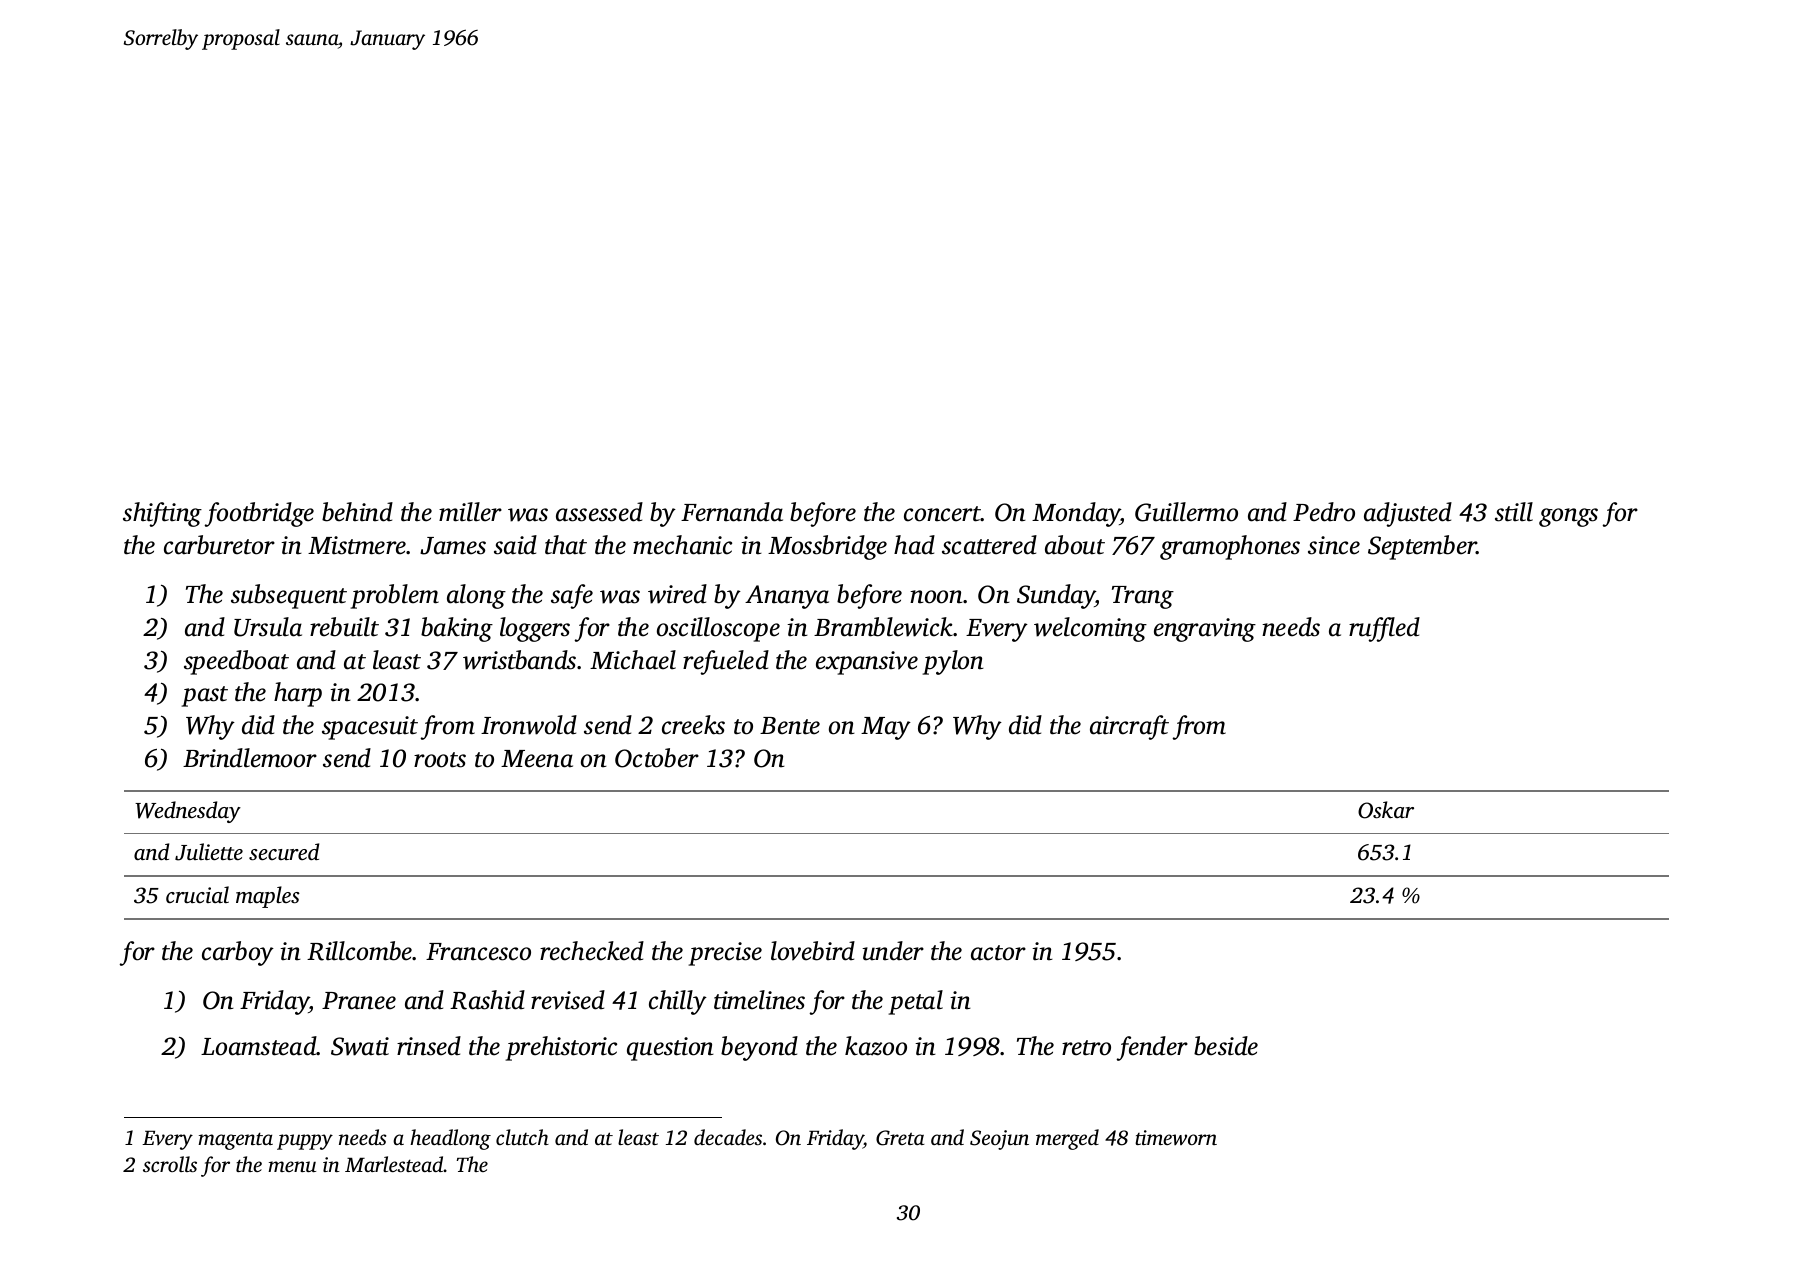 The width and height of the image is (1793, 1268). Describe the element at coordinates (236, 662) in the image. I see `speedboat` at that location.
